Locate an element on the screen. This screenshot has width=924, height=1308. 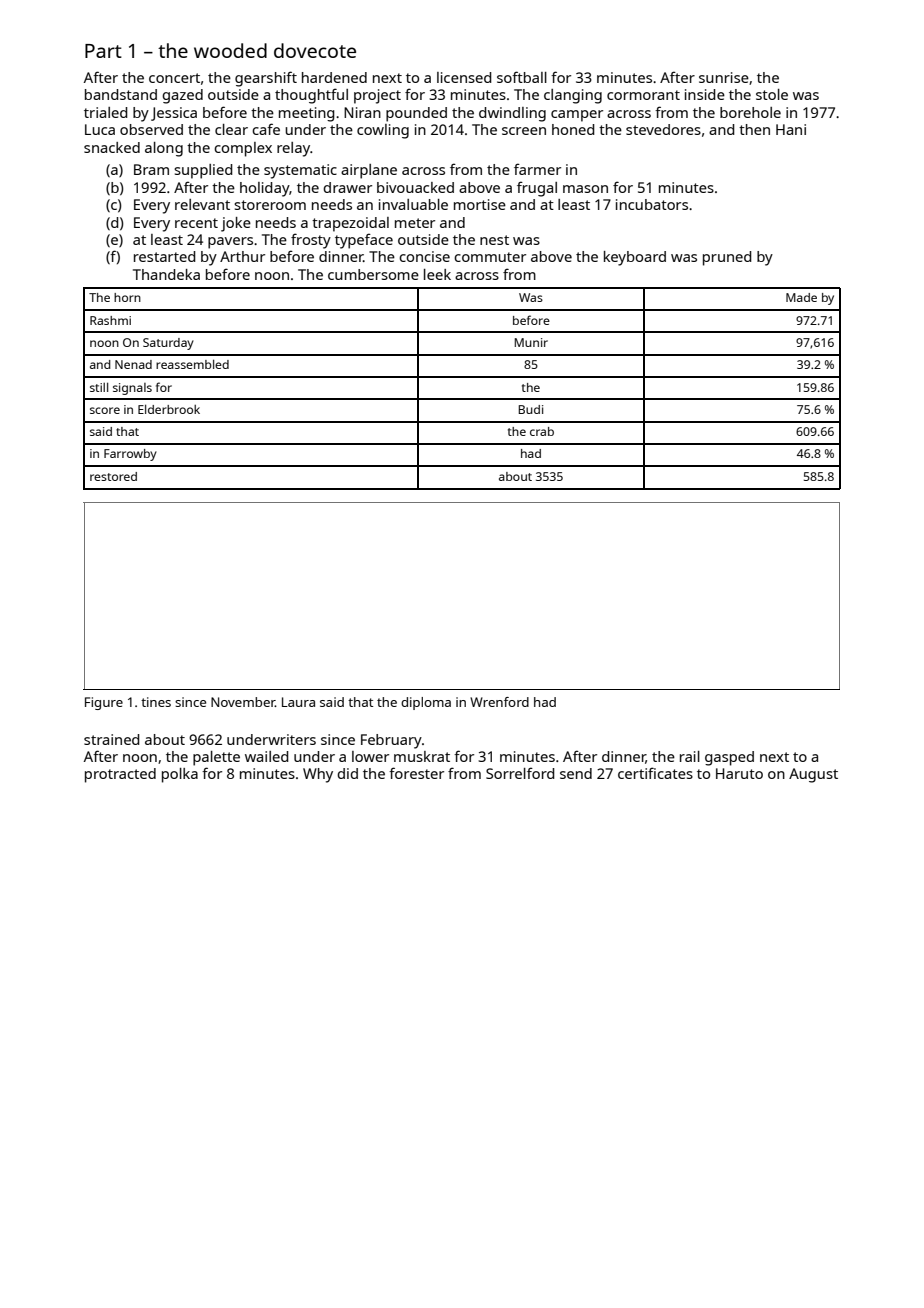
wailed is located at coordinates (266, 756).
